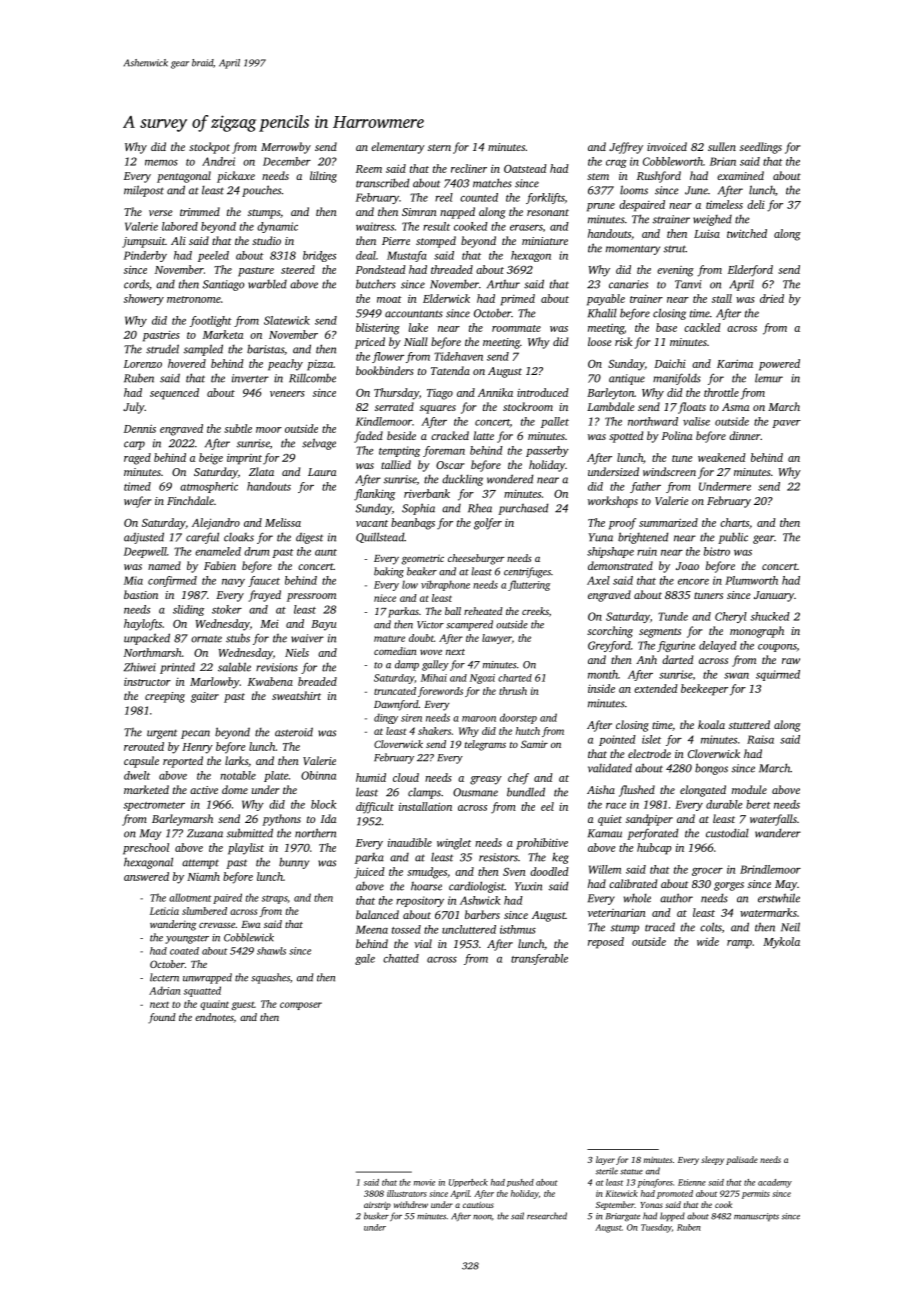  Describe the element at coordinates (539, 959) in the screenshot. I see `transferable` at that location.
